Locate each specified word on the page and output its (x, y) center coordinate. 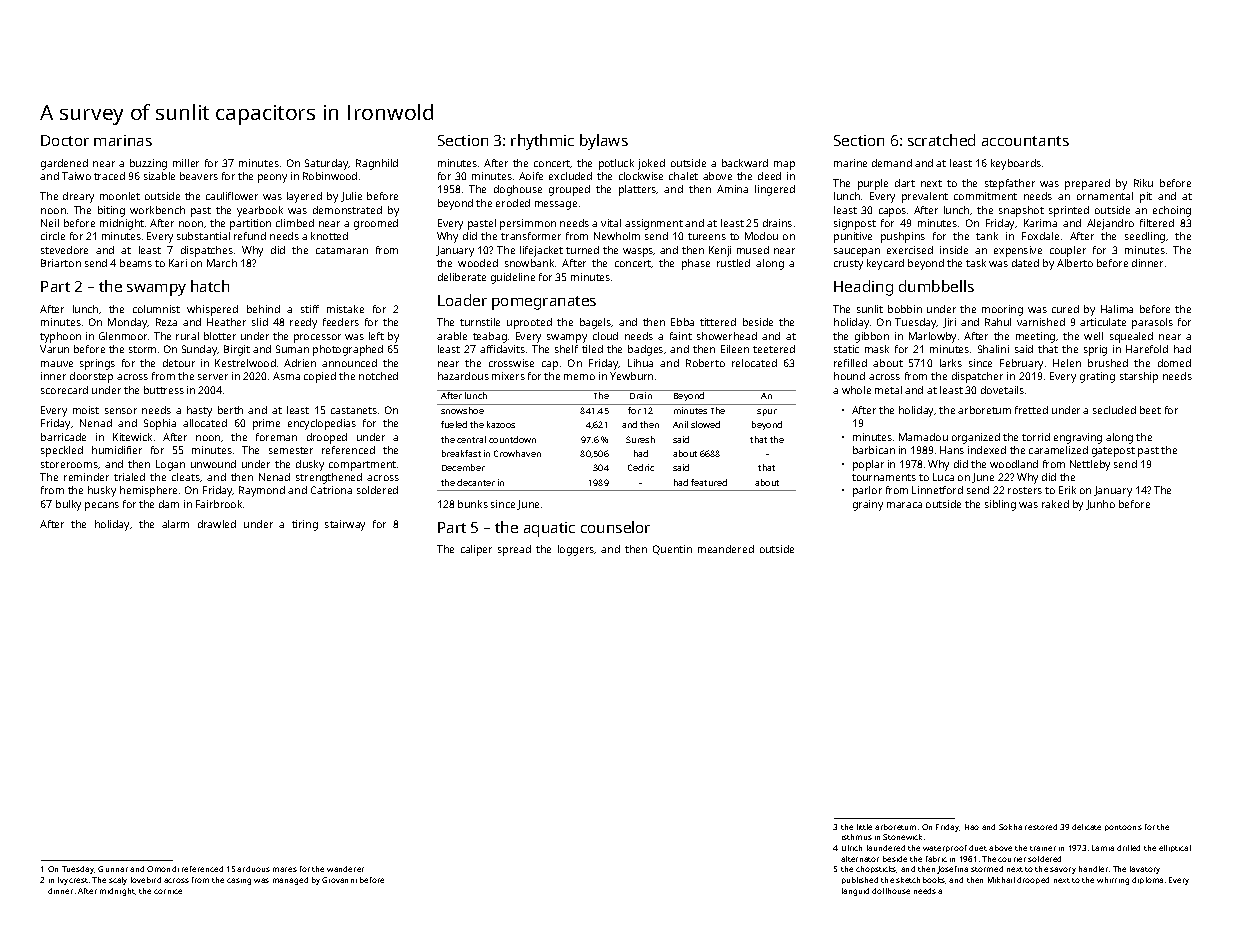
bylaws (604, 142)
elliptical (1175, 848)
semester (291, 450)
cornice (168, 891)
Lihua (640, 363)
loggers (576, 550)
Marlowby (932, 337)
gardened (64, 164)
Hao (972, 827)
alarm (175, 524)
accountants (1025, 141)
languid (855, 892)
